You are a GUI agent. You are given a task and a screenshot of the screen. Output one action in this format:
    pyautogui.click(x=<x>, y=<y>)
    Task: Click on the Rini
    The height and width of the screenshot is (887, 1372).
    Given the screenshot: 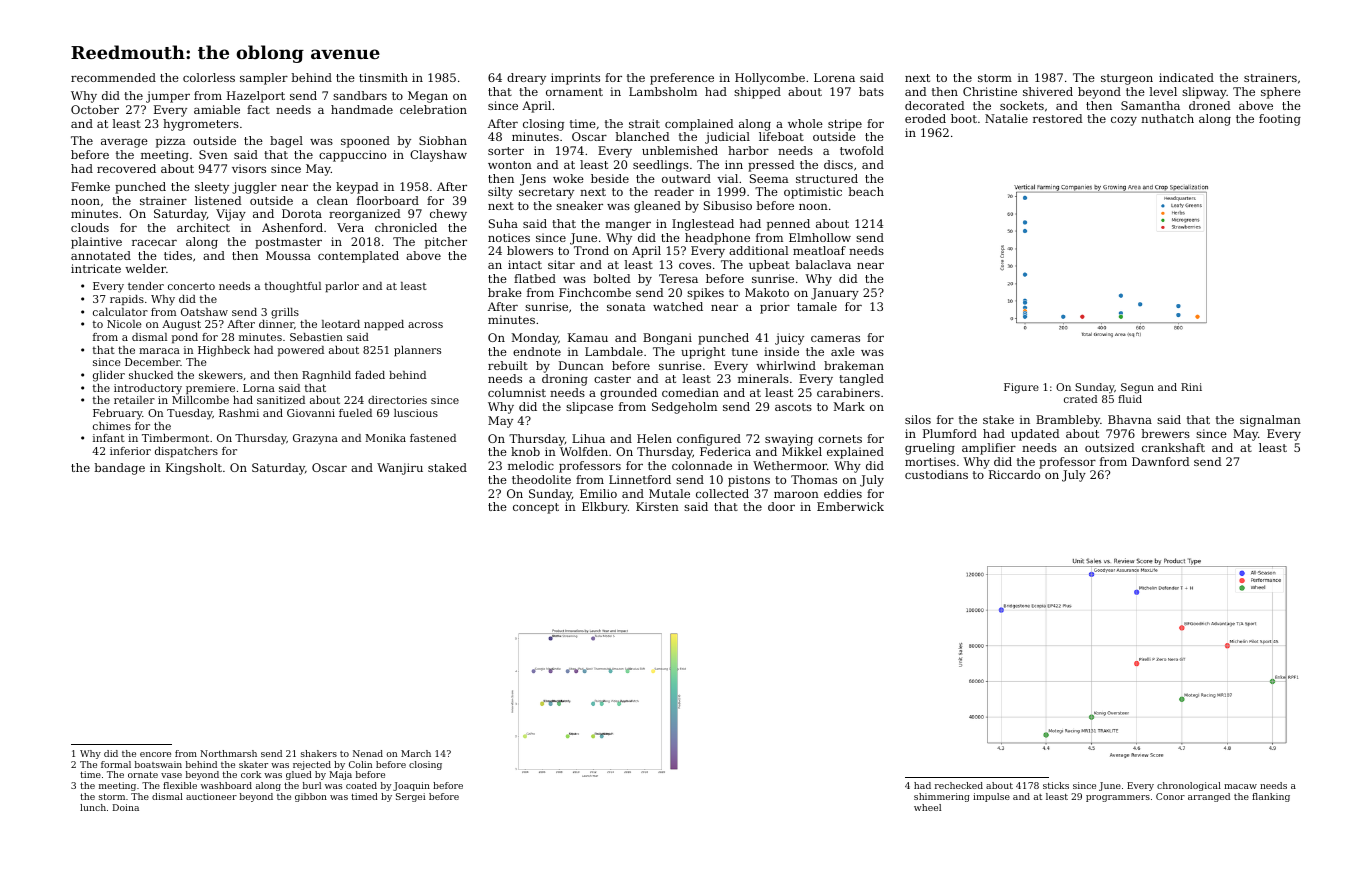 What is the action you would take?
    pyautogui.click(x=1191, y=387)
